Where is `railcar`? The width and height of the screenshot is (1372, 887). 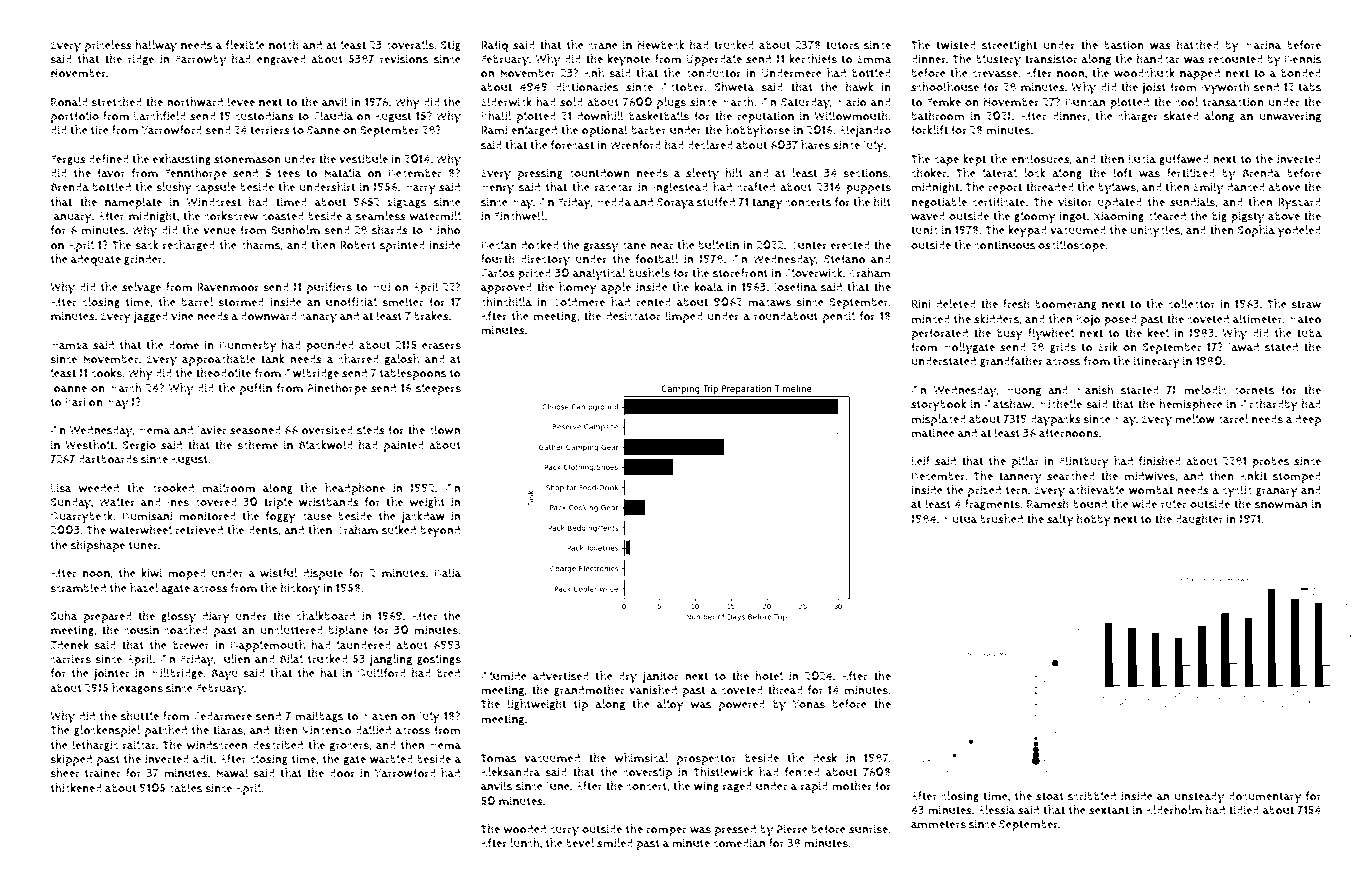
railcar is located at coordinates (139, 745).
